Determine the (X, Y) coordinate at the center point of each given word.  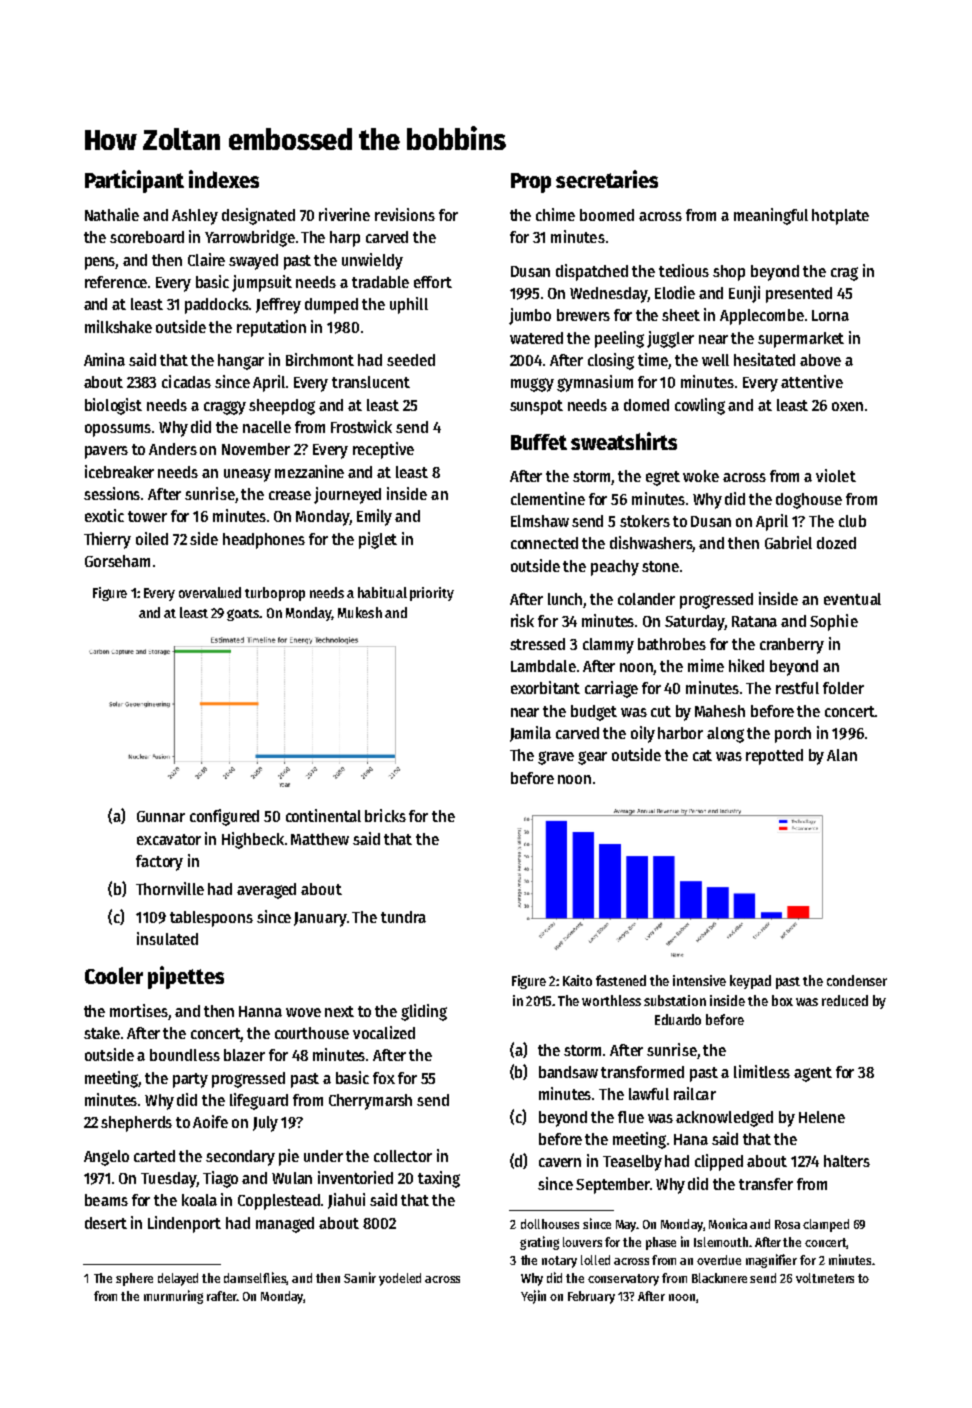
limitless (762, 1071)
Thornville (170, 888)
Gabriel (788, 542)
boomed (607, 215)
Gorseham (117, 561)
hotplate (840, 217)
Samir (360, 1277)
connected (544, 543)
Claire (206, 259)
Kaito (577, 980)
